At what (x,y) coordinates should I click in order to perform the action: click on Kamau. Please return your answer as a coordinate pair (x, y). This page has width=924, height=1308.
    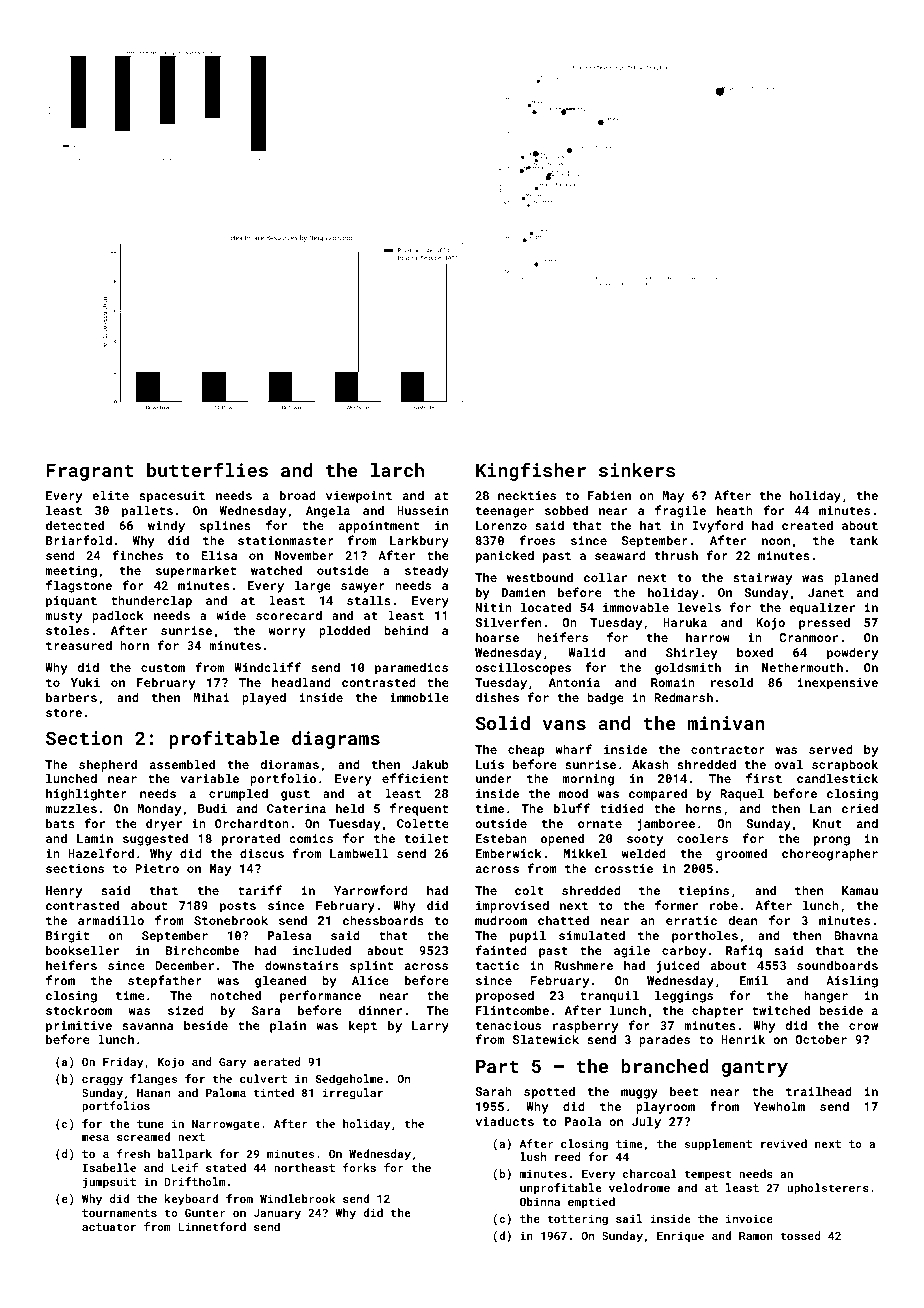
    Looking at the image, I should click on (860, 890).
